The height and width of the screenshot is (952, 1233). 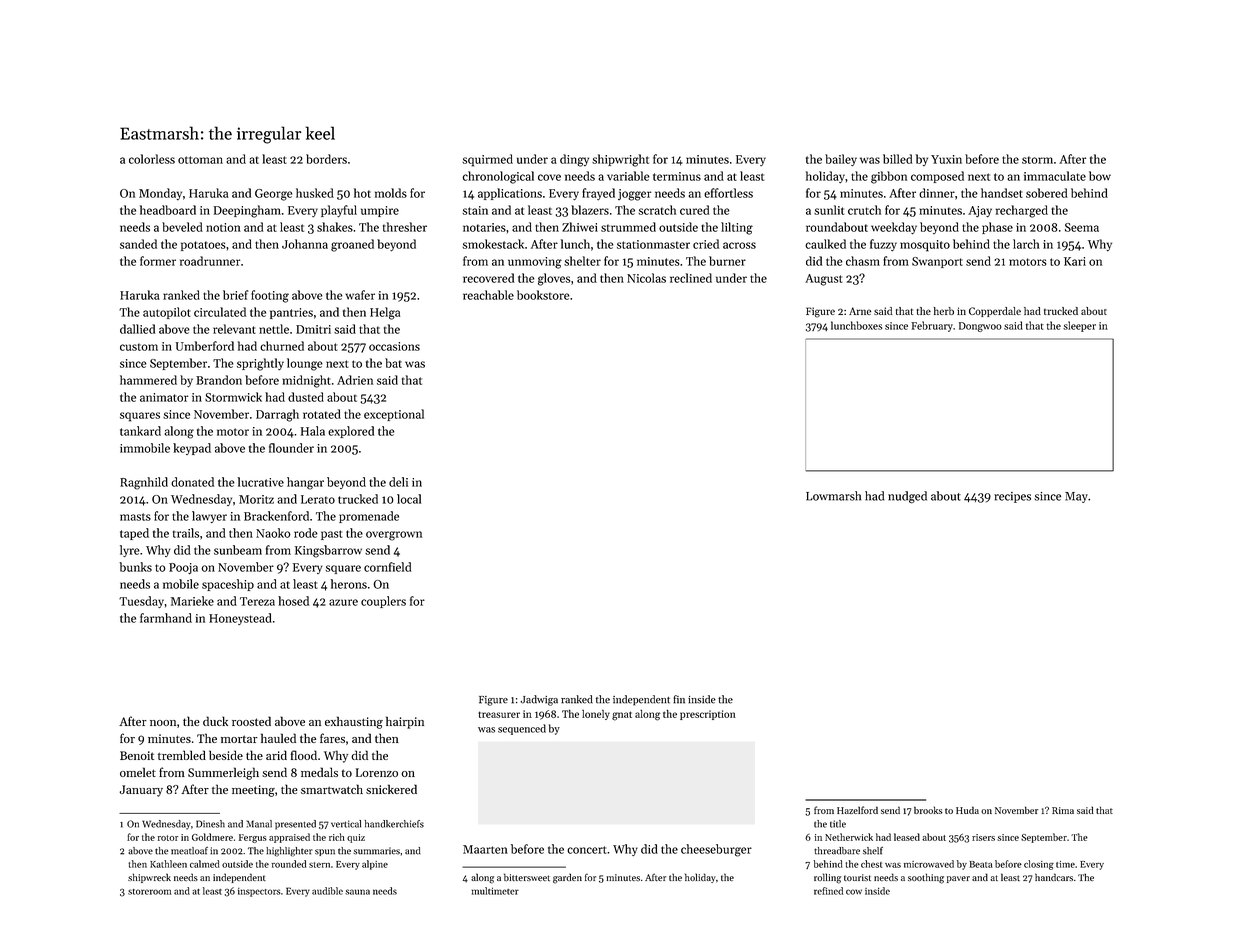 What do you see at coordinates (259, 824) in the screenshot?
I see `Manal` at bounding box center [259, 824].
